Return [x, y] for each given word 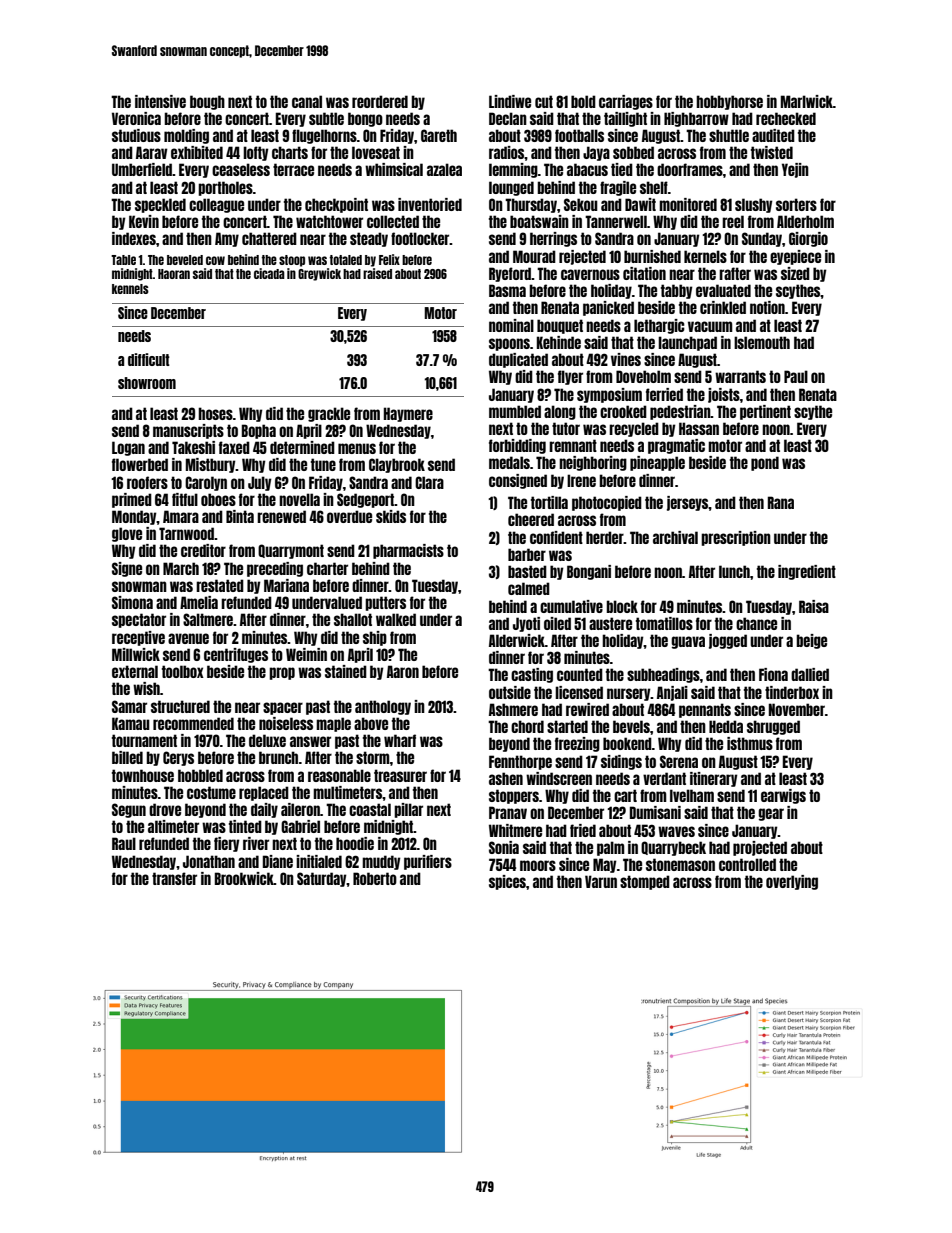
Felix [389, 259]
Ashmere [513, 709]
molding [186, 136]
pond [765, 463]
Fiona [773, 674]
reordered [380, 101]
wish [146, 688]
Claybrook [397, 465]
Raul [124, 843]
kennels [130, 289]
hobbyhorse [729, 102]
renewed [281, 516]
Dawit [640, 204]
